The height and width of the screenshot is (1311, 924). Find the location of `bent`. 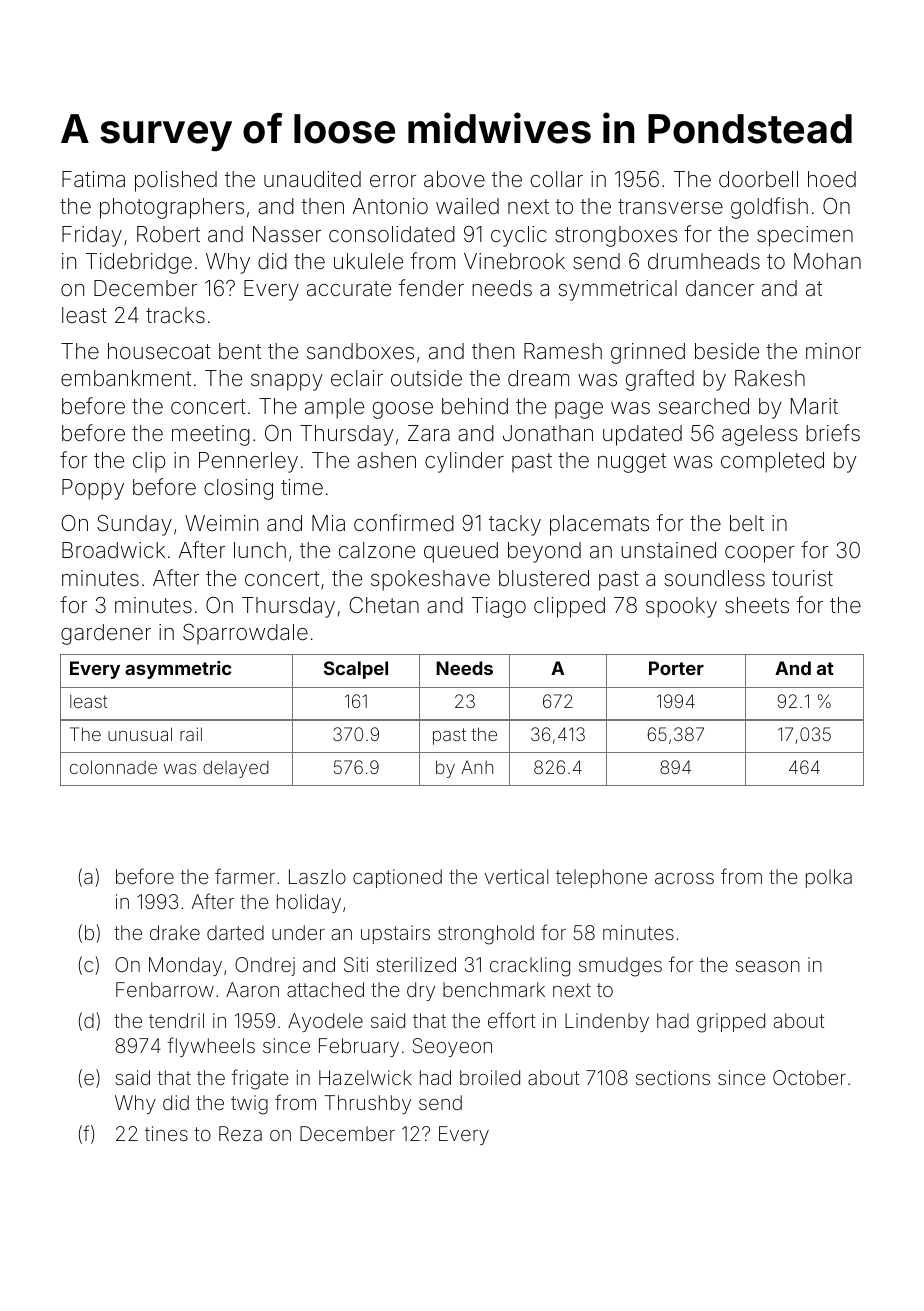

bent is located at coordinates (240, 351).
